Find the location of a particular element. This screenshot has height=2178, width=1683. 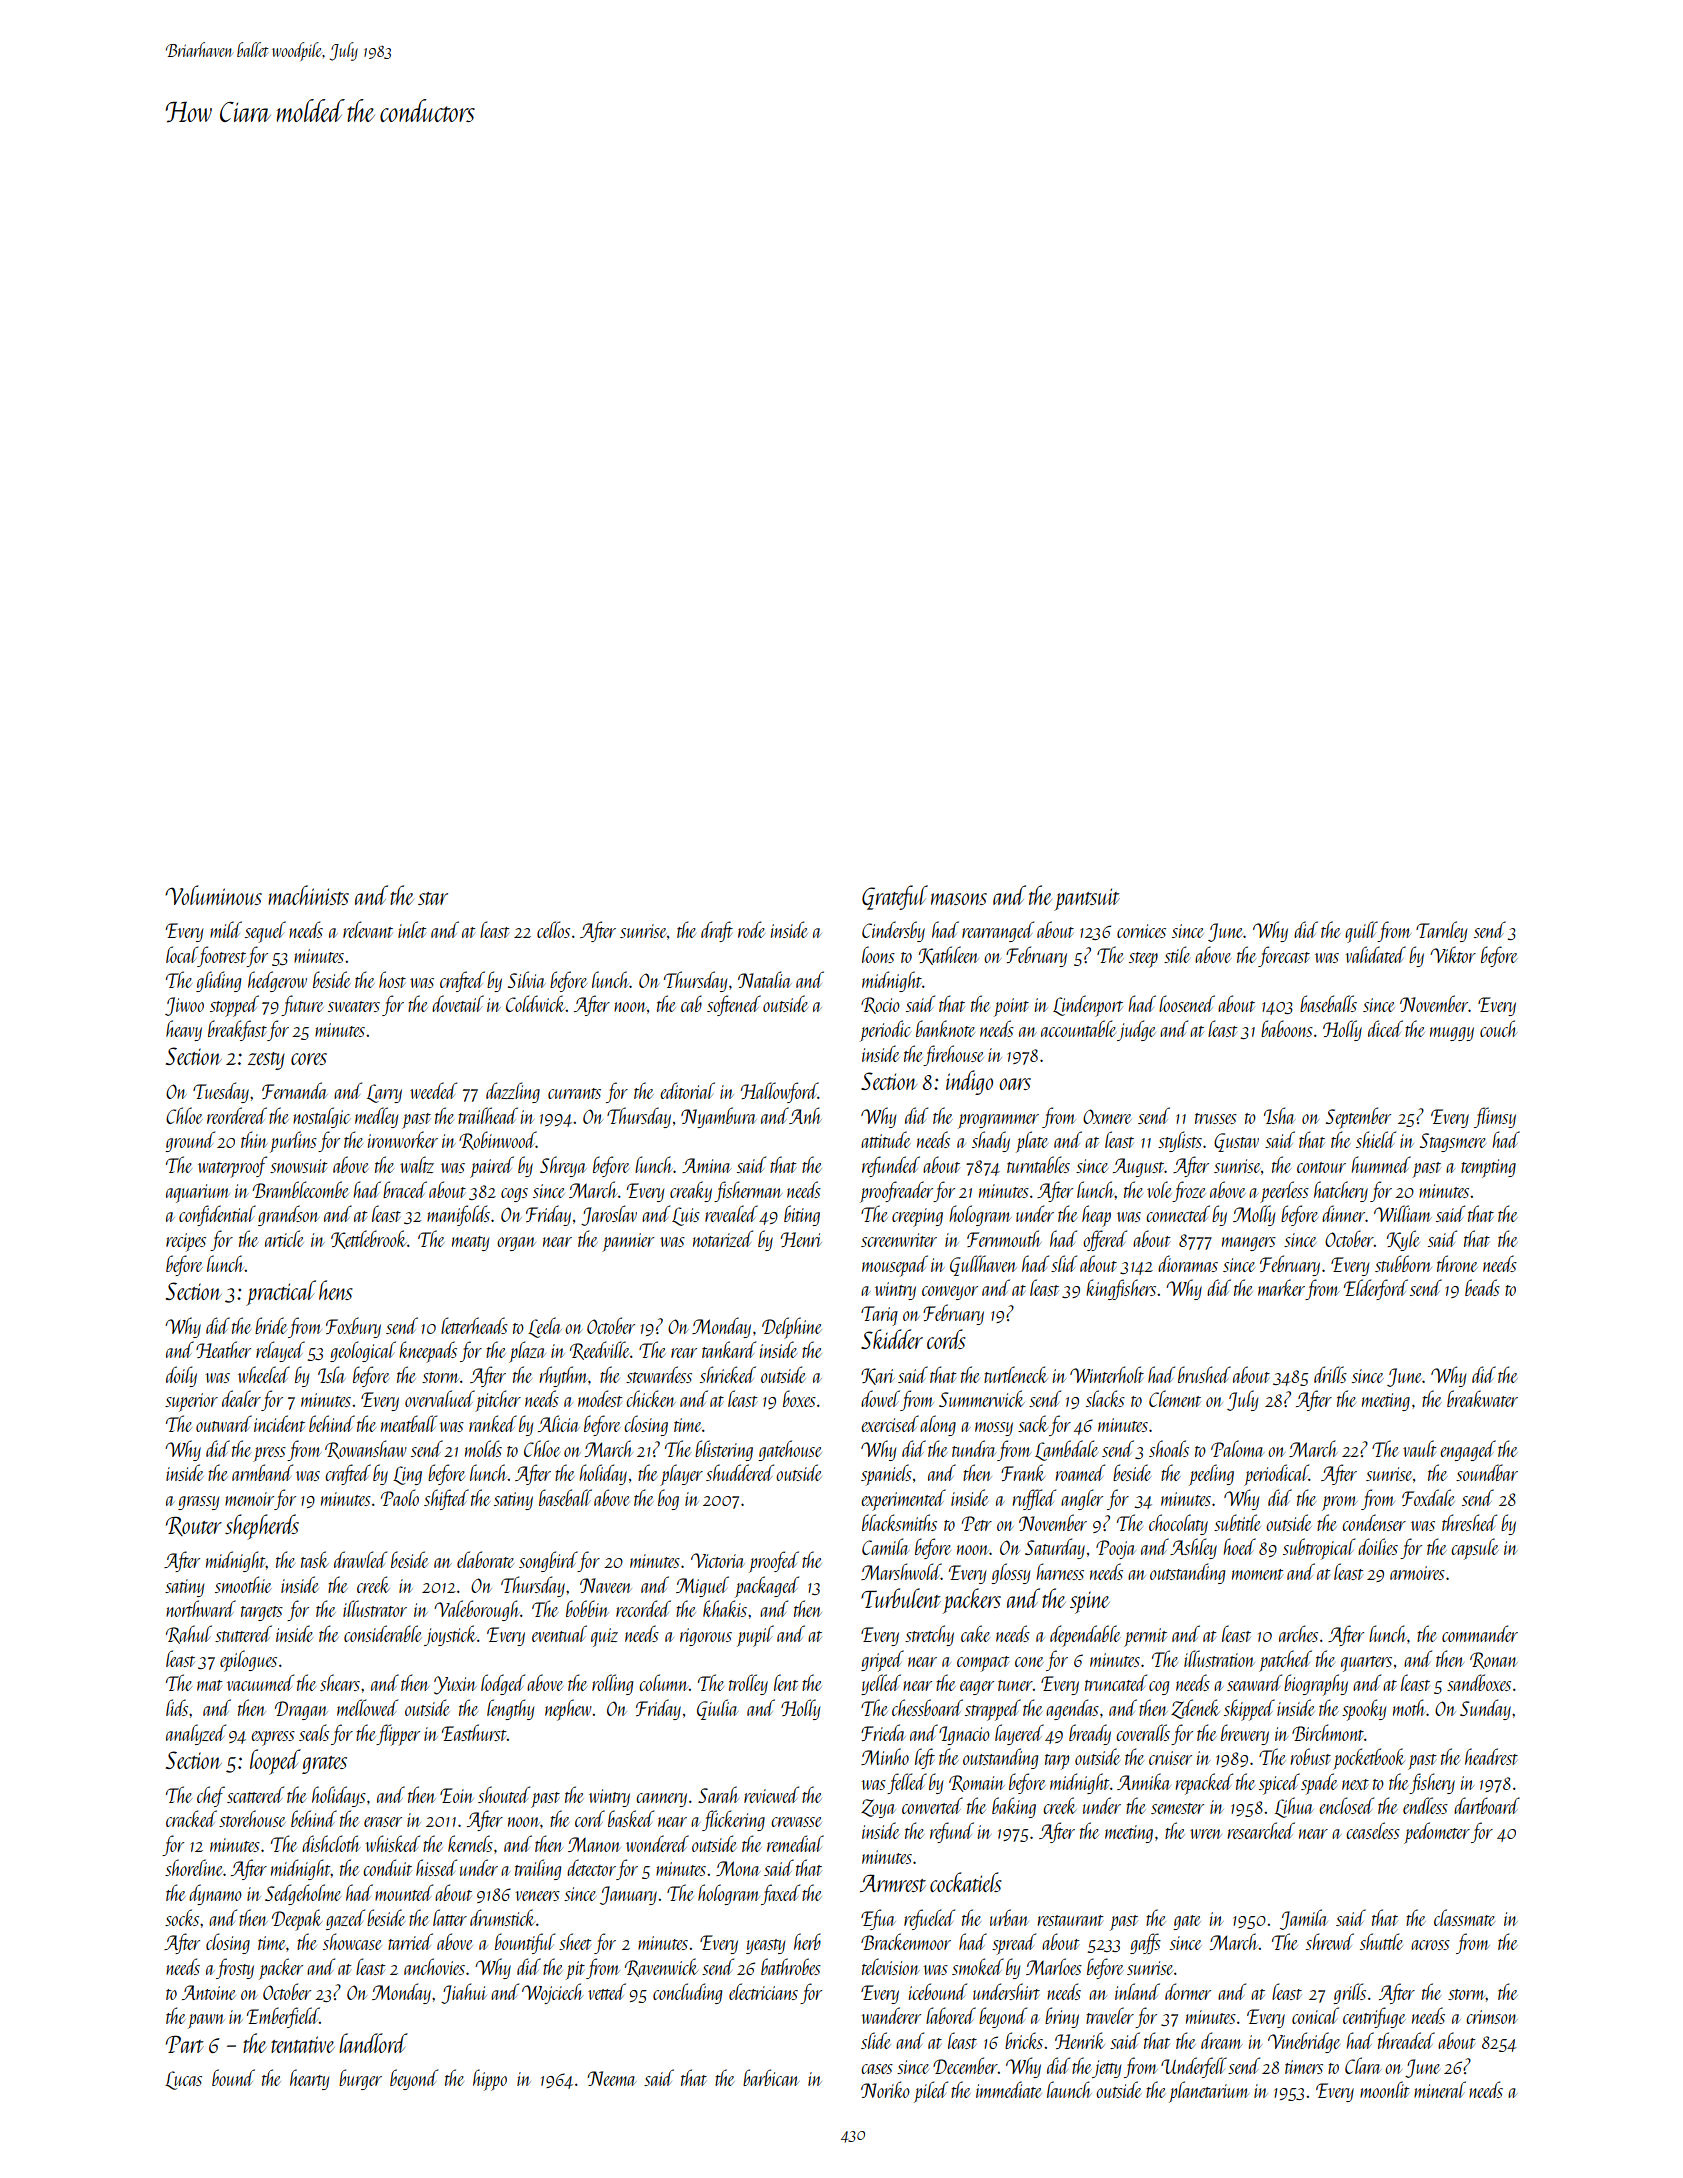

Tarnley is located at coordinates (1441, 931).
